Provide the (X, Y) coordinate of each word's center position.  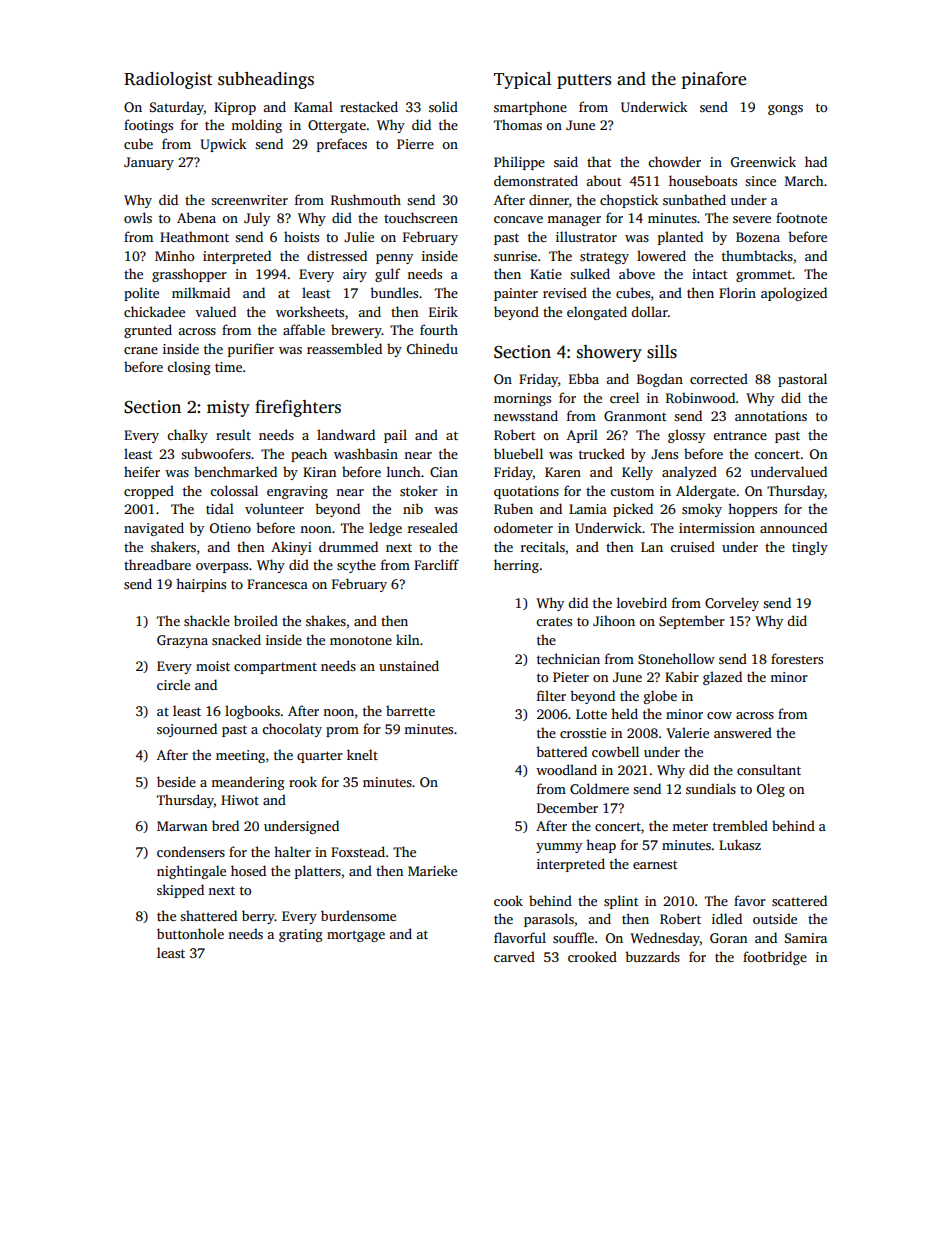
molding (256, 126)
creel (624, 397)
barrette (410, 710)
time (228, 367)
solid (443, 106)
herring (516, 566)
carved (514, 956)
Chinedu (432, 348)
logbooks (252, 712)
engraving (297, 492)
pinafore (714, 80)
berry (258, 917)
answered (743, 732)
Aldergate (706, 492)
